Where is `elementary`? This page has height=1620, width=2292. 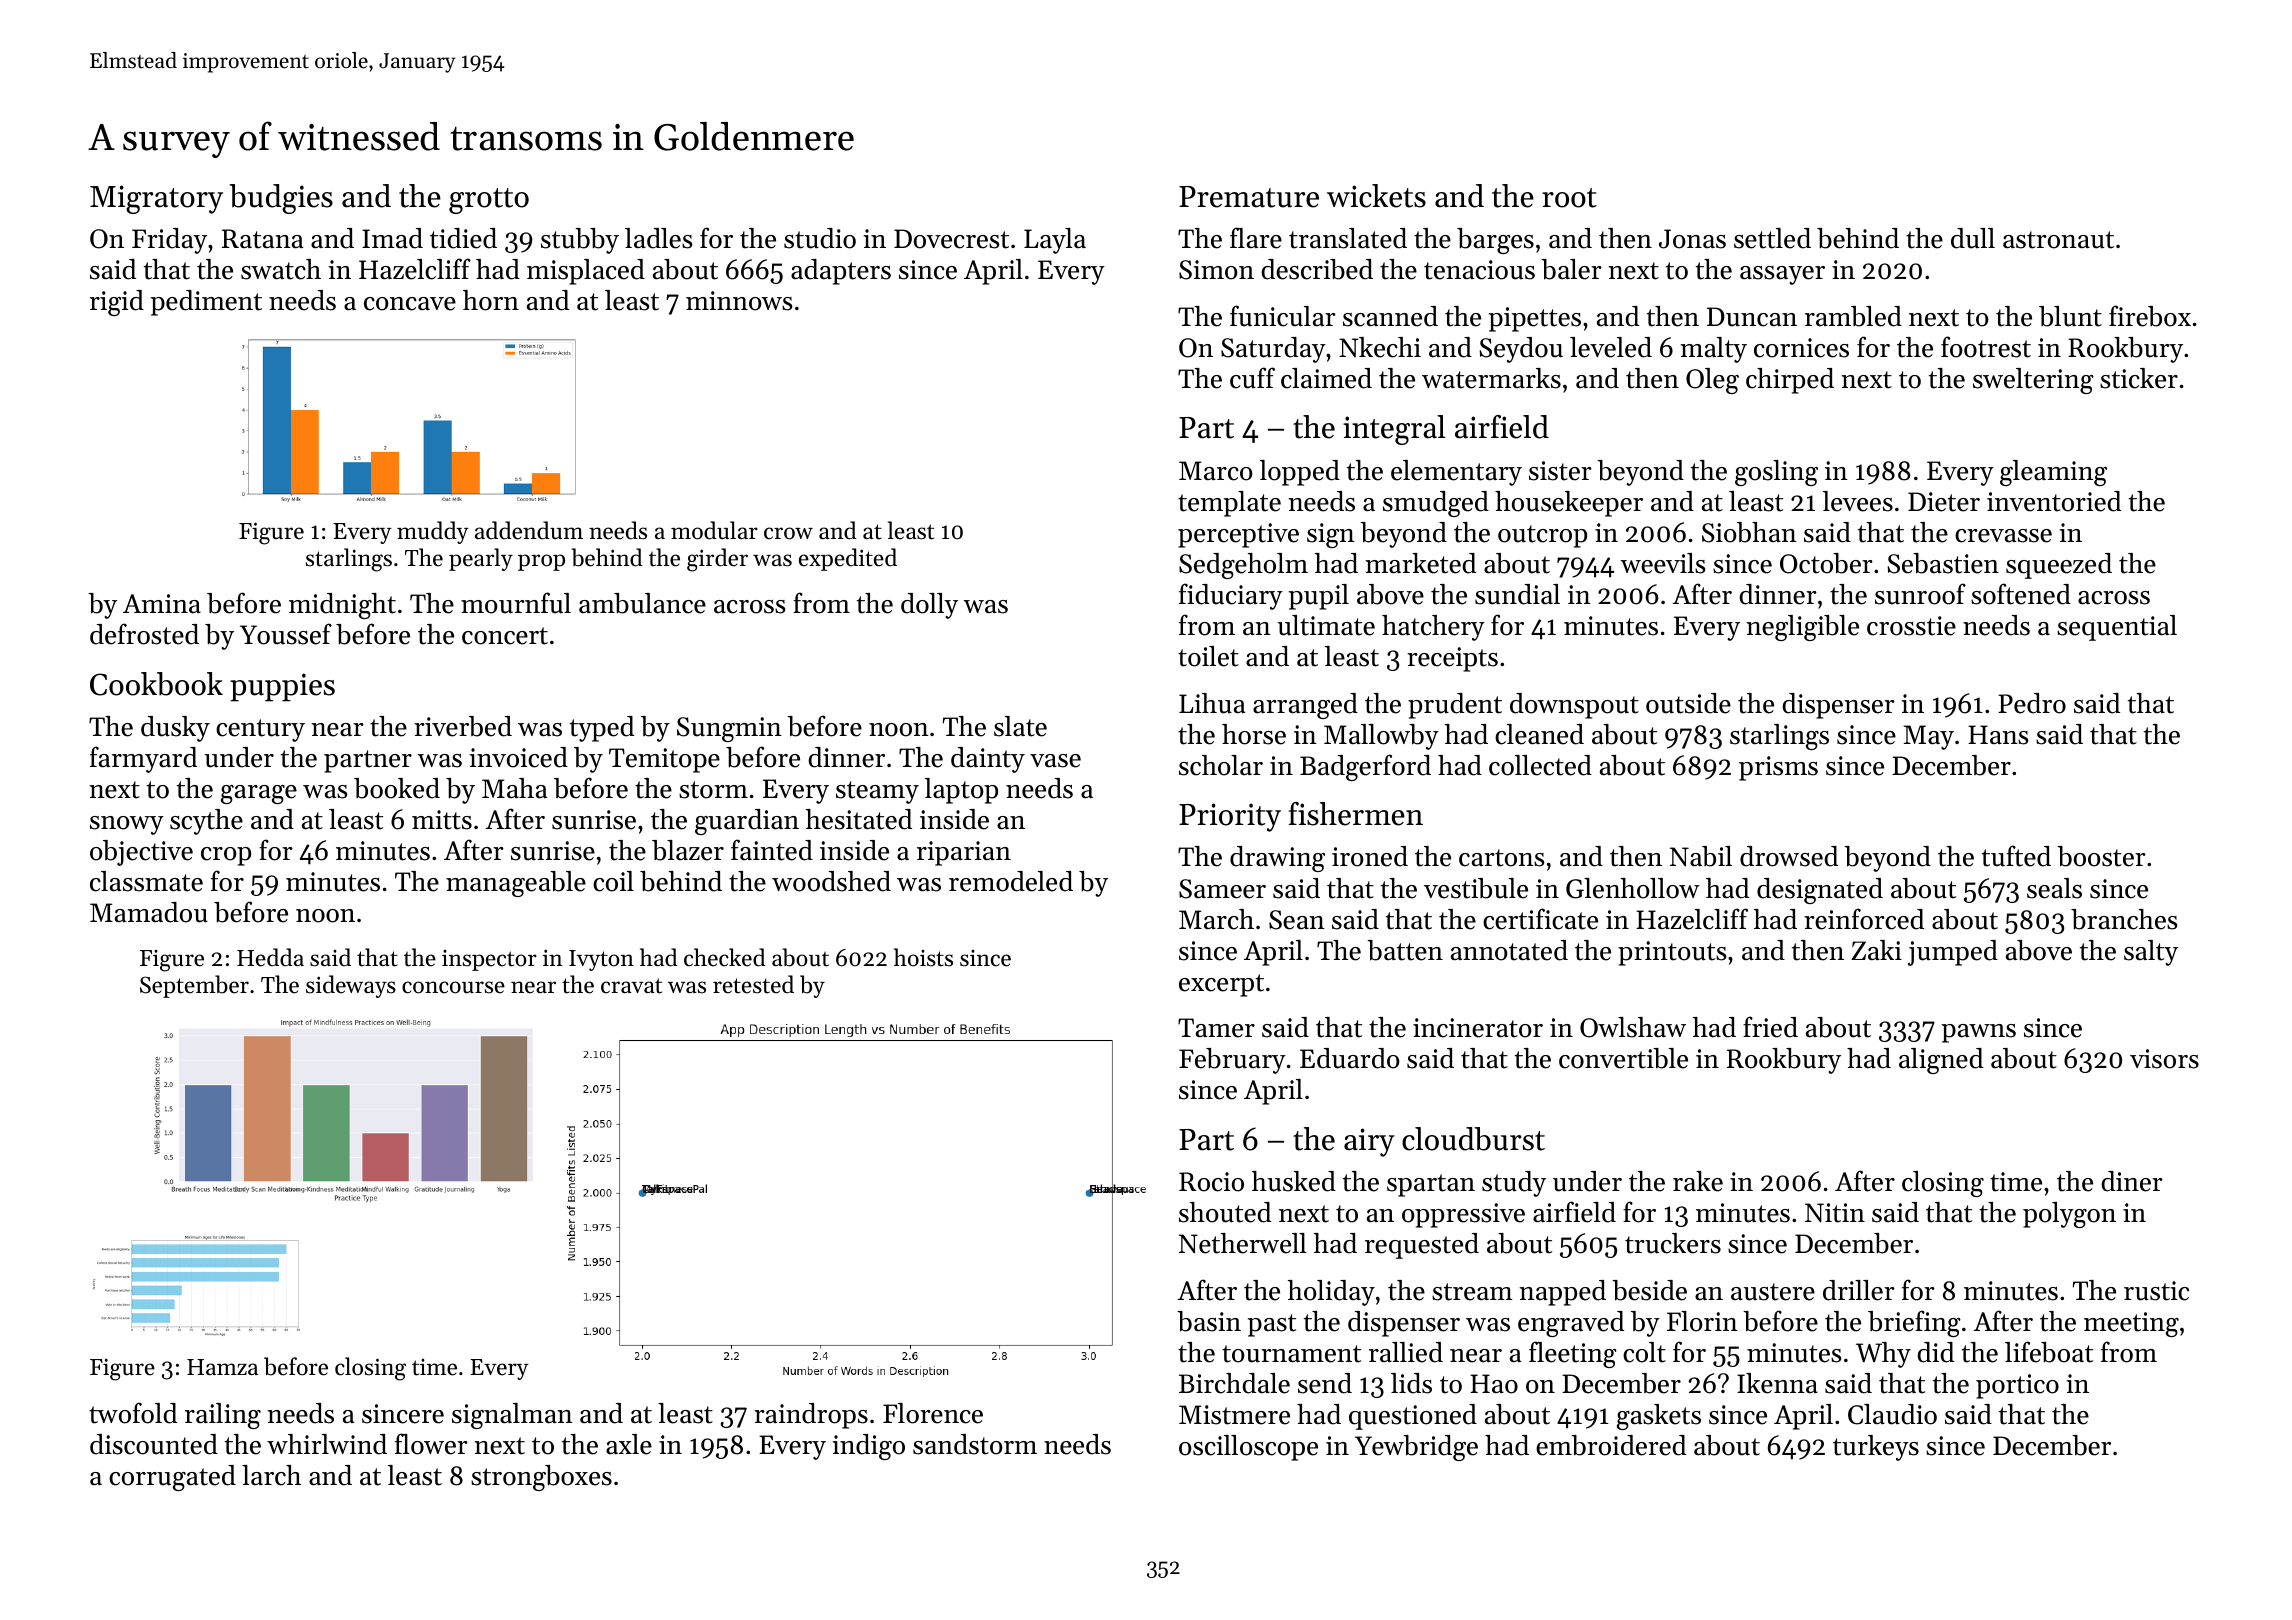 elementary is located at coordinates (1456, 473).
